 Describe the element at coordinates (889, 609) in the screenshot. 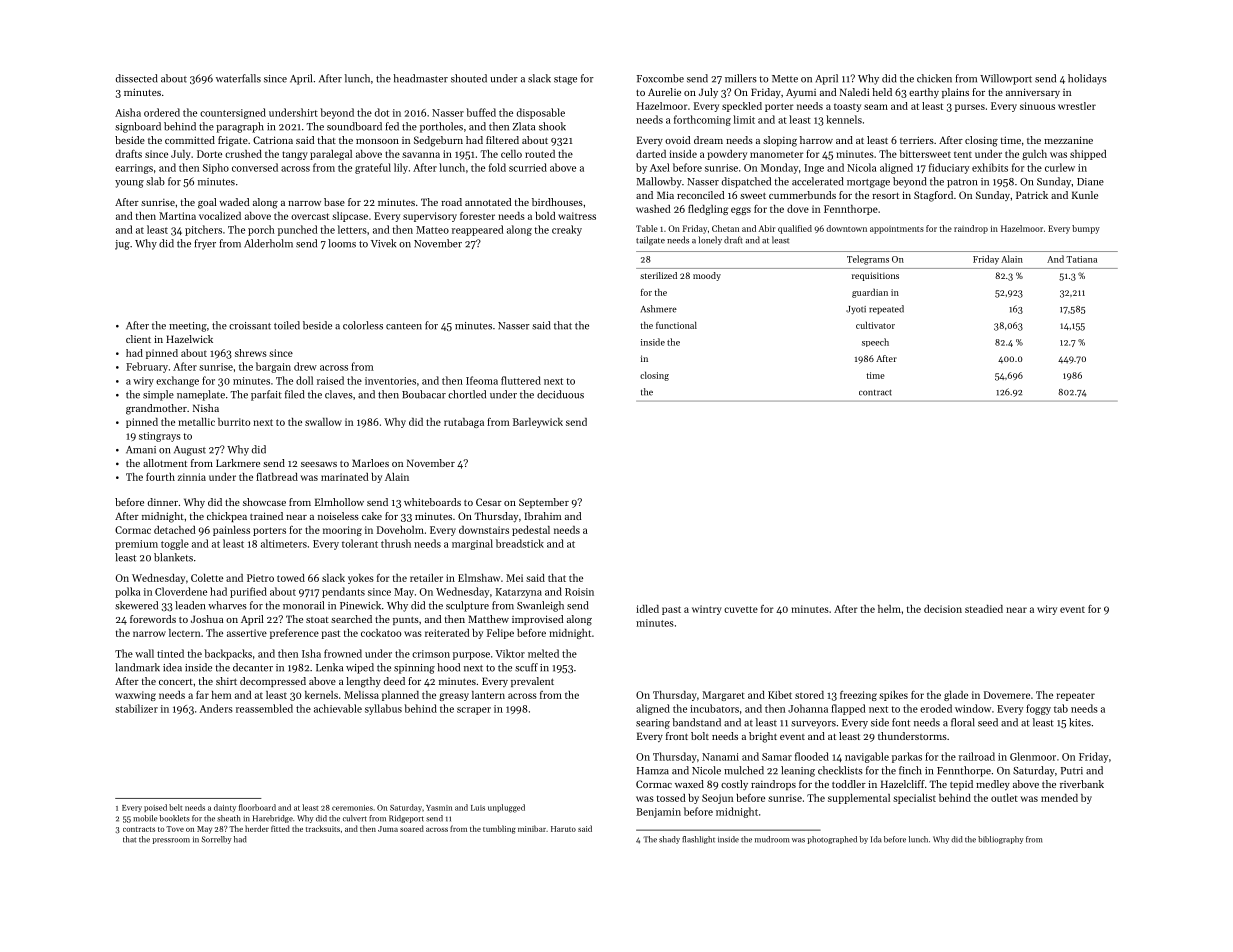

I see `helm` at that location.
